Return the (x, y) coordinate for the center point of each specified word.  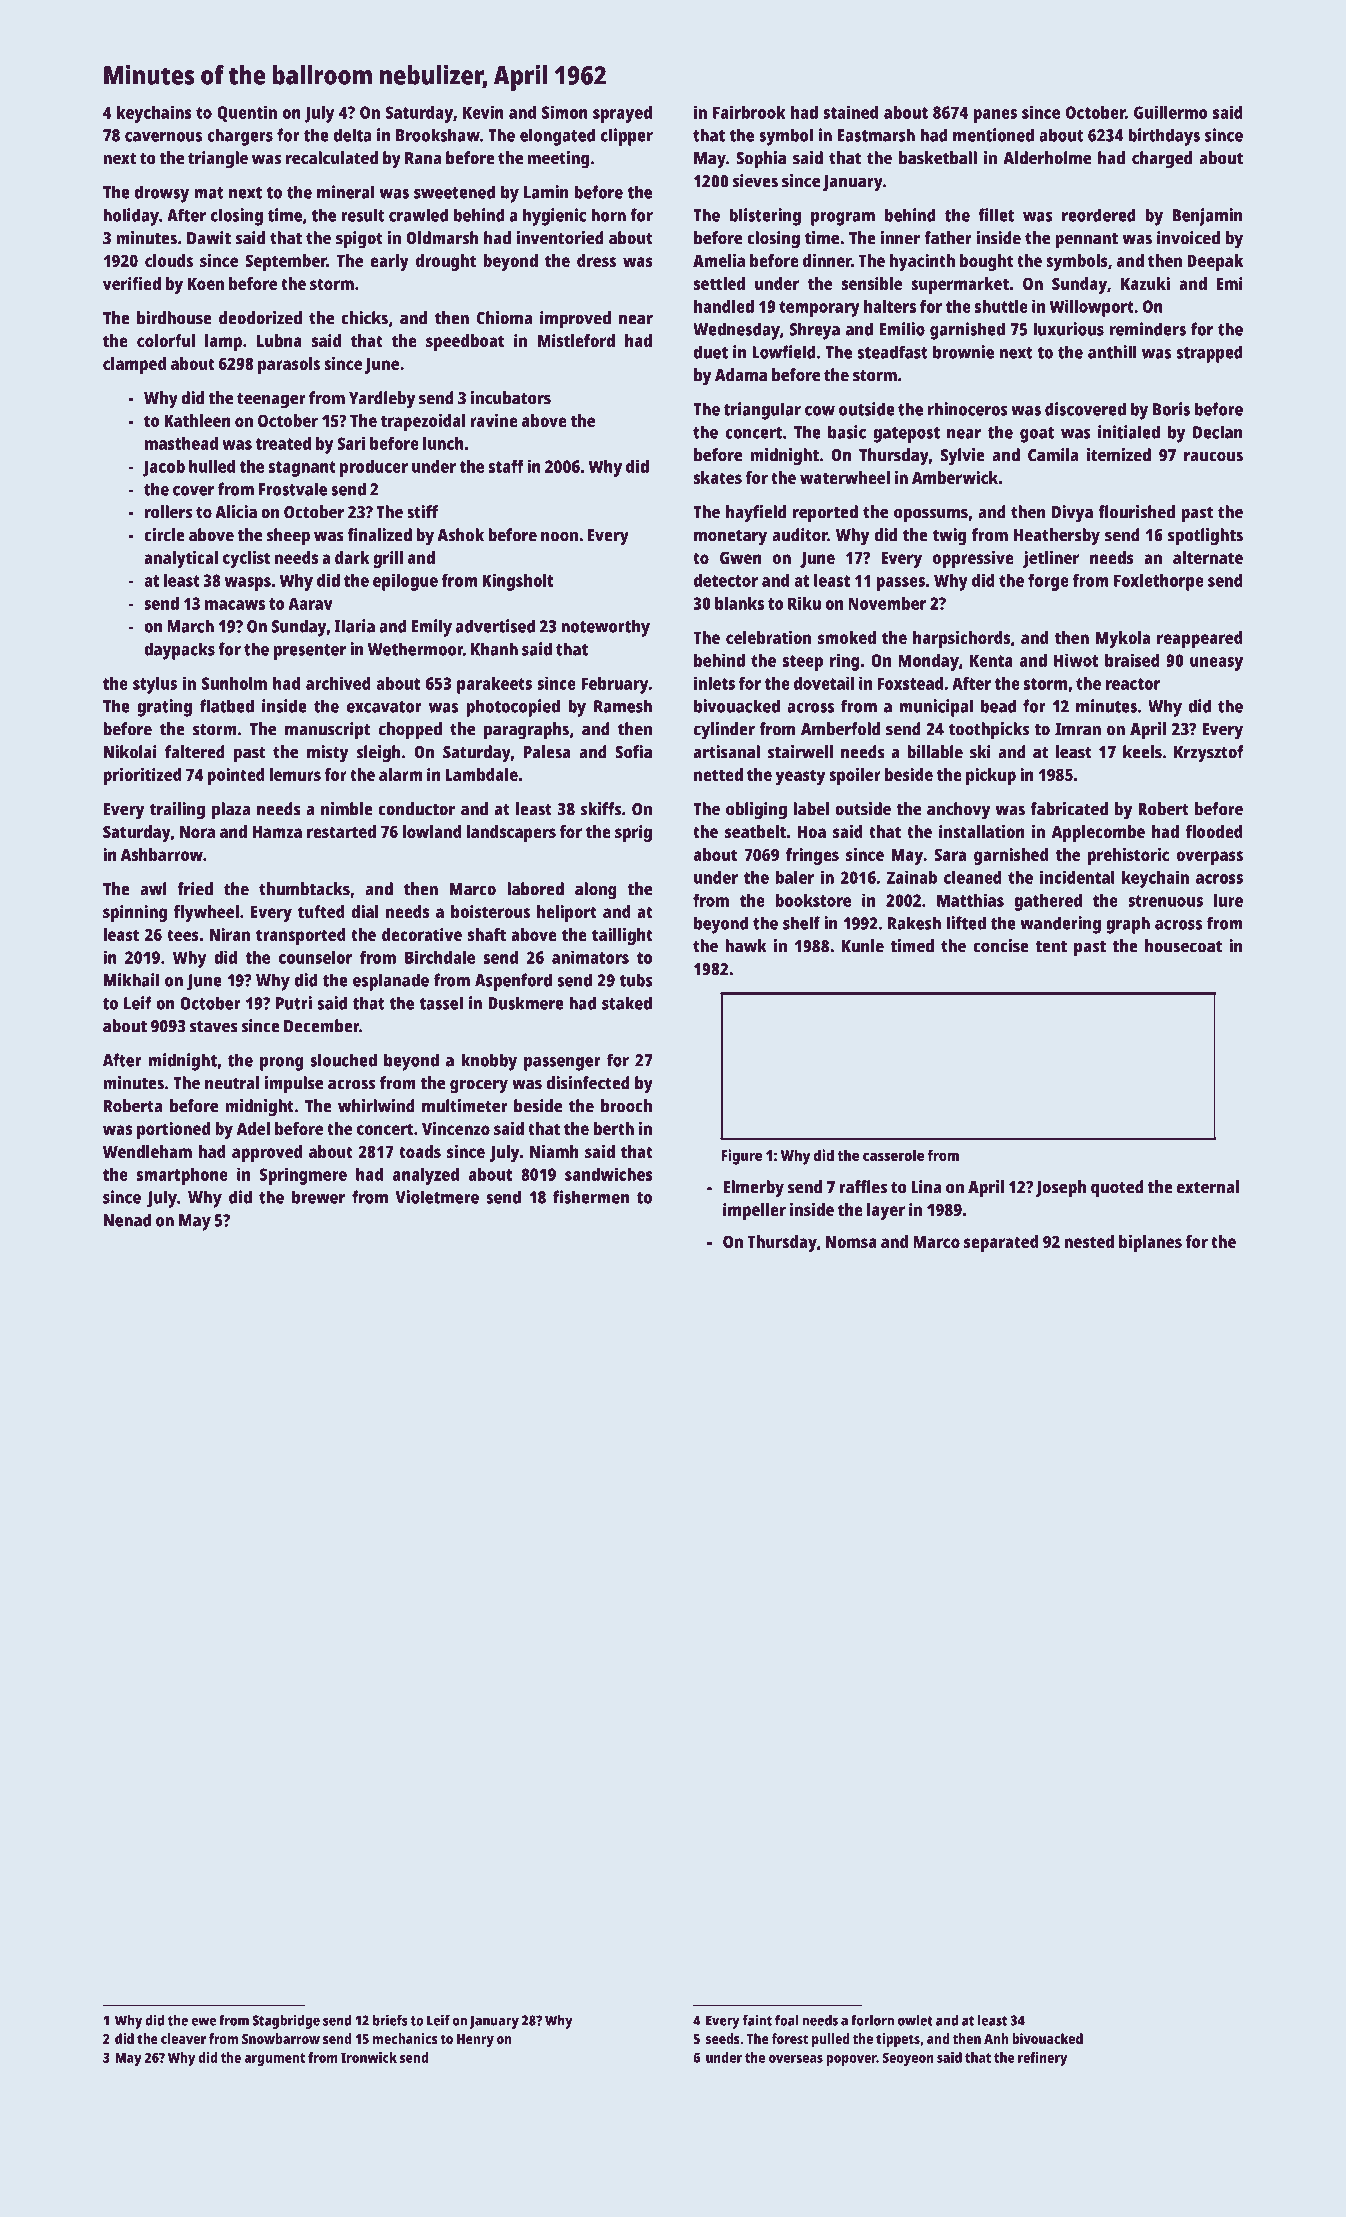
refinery (1042, 2059)
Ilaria (354, 626)
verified (132, 283)
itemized (1119, 455)
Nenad (127, 1220)
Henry (475, 2041)
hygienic (554, 217)
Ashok (460, 535)
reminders (1148, 329)
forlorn (872, 2020)
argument (274, 2059)
